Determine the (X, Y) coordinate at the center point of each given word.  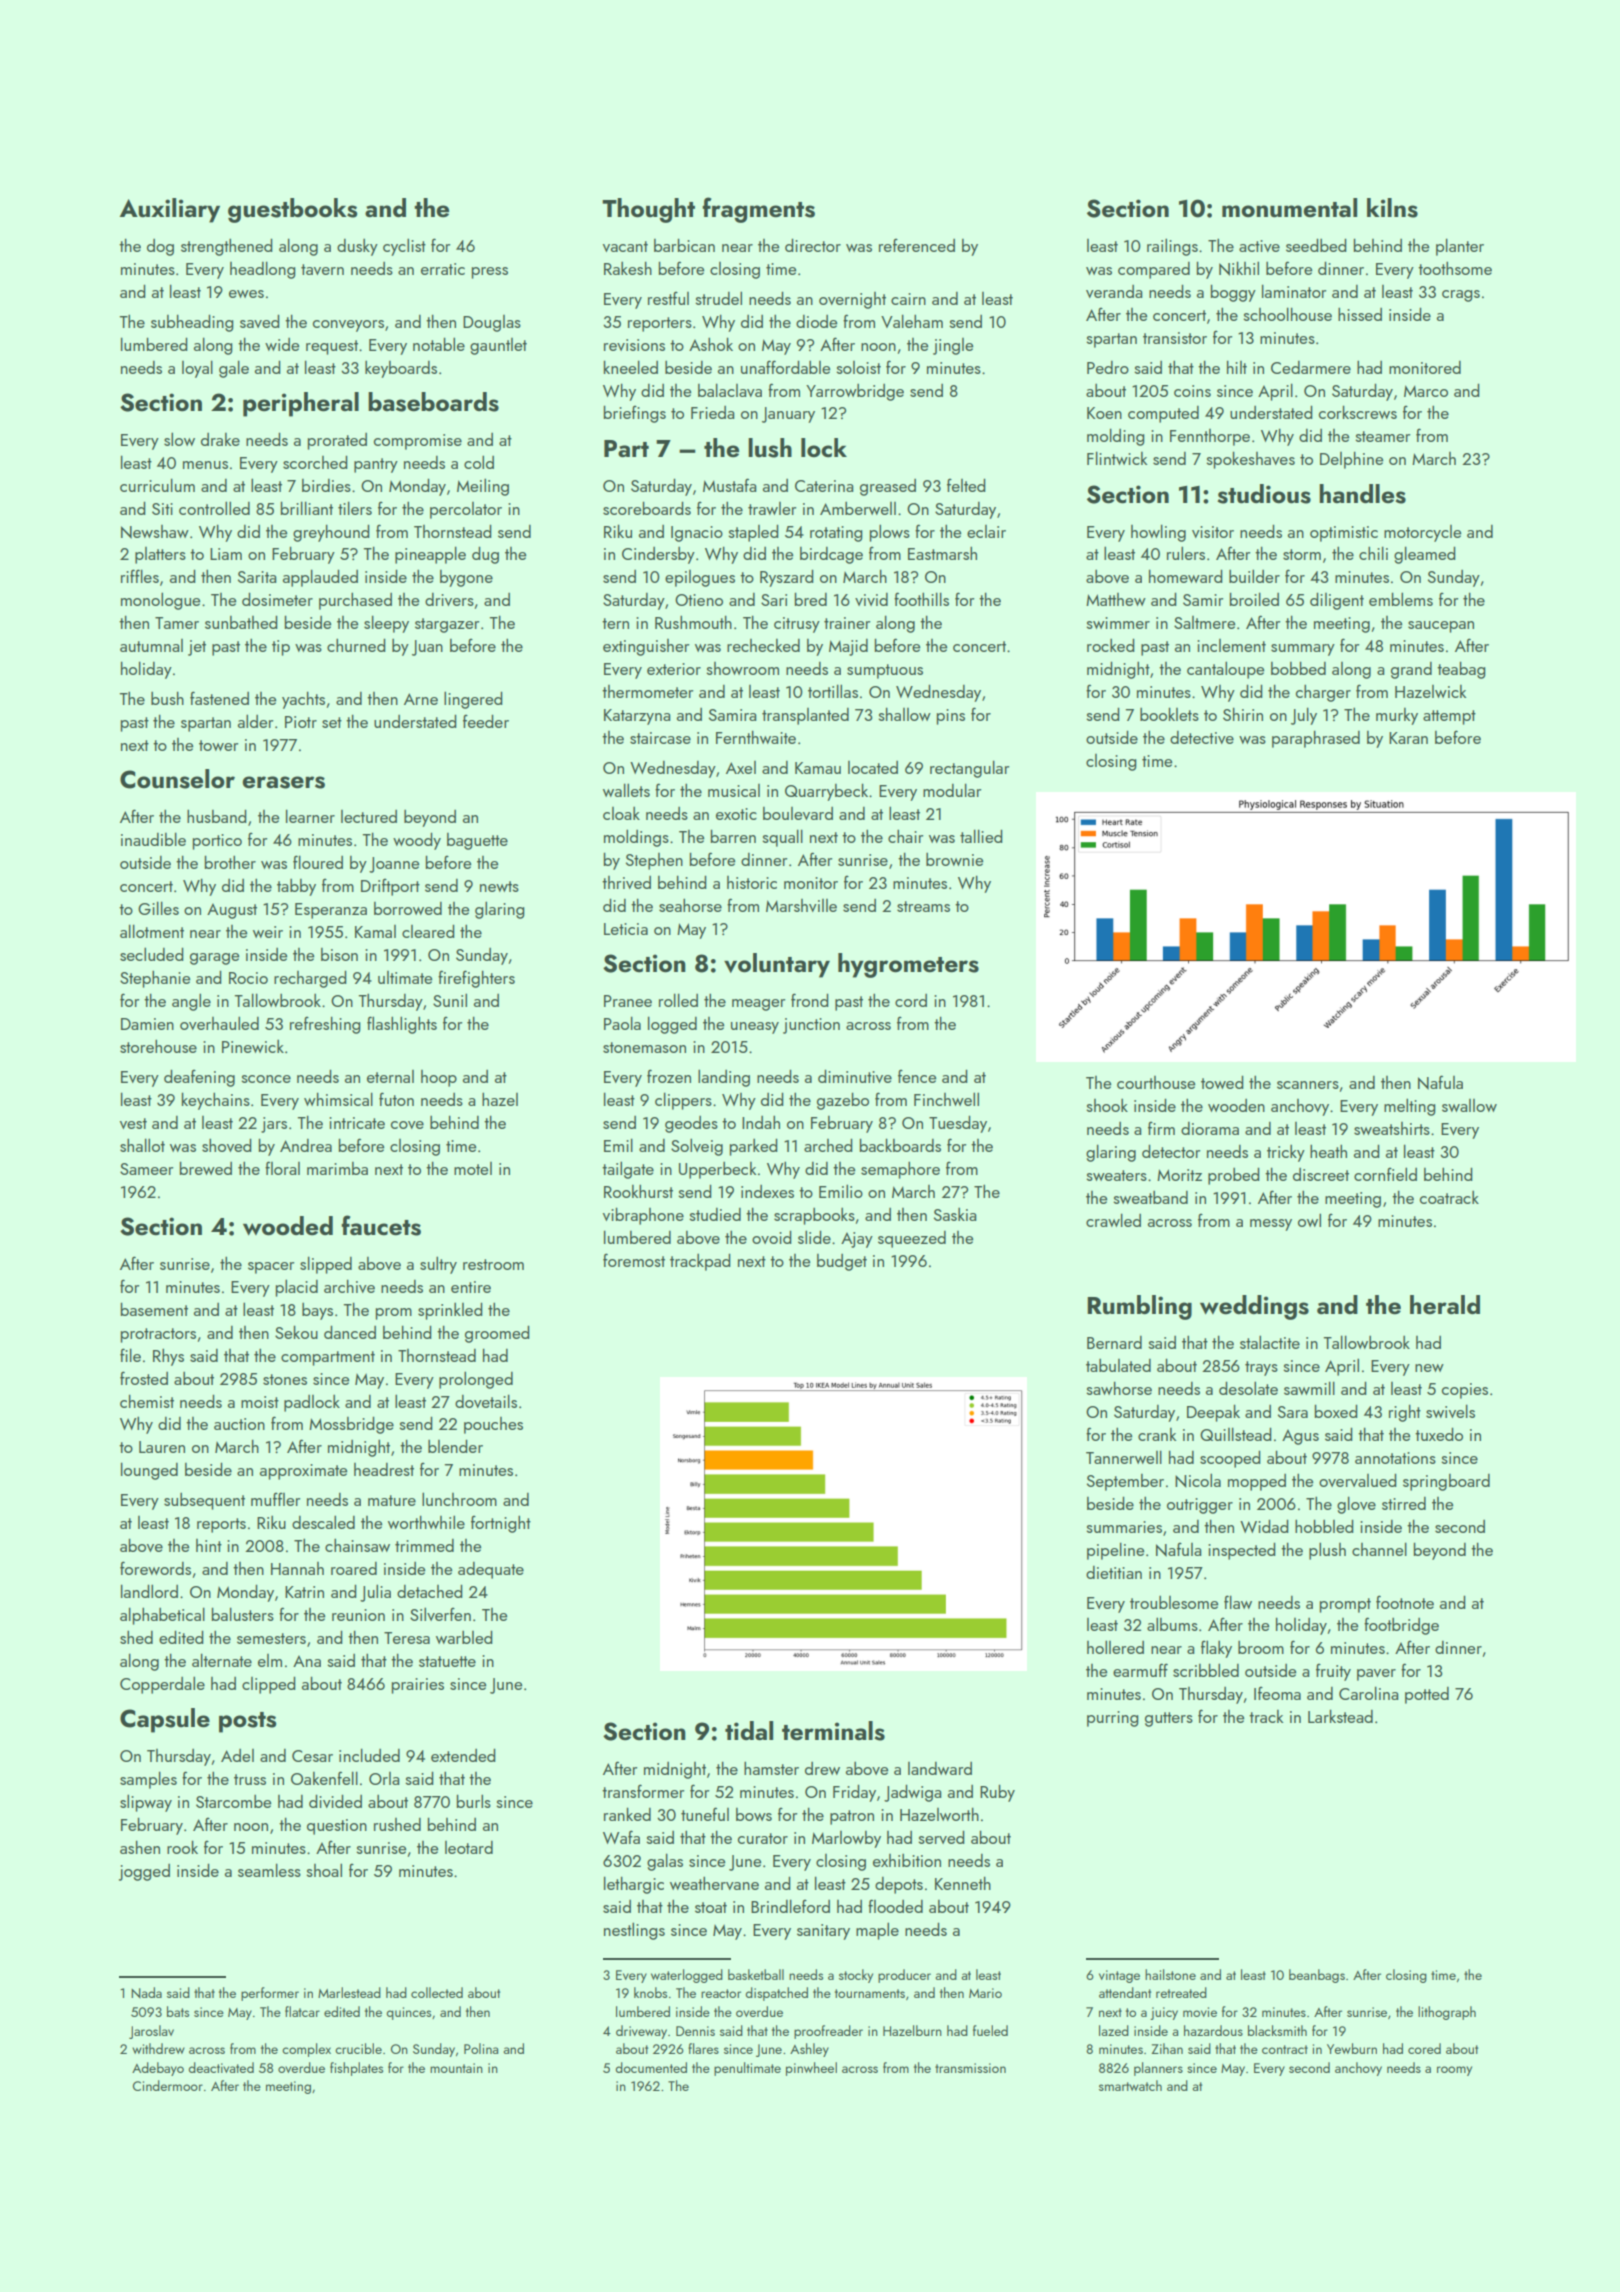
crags (1461, 296)
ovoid (772, 1237)
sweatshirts (1392, 1128)
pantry (376, 465)
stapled (753, 533)
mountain (456, 2068)
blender (455, 1446)
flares (703, 2048)
